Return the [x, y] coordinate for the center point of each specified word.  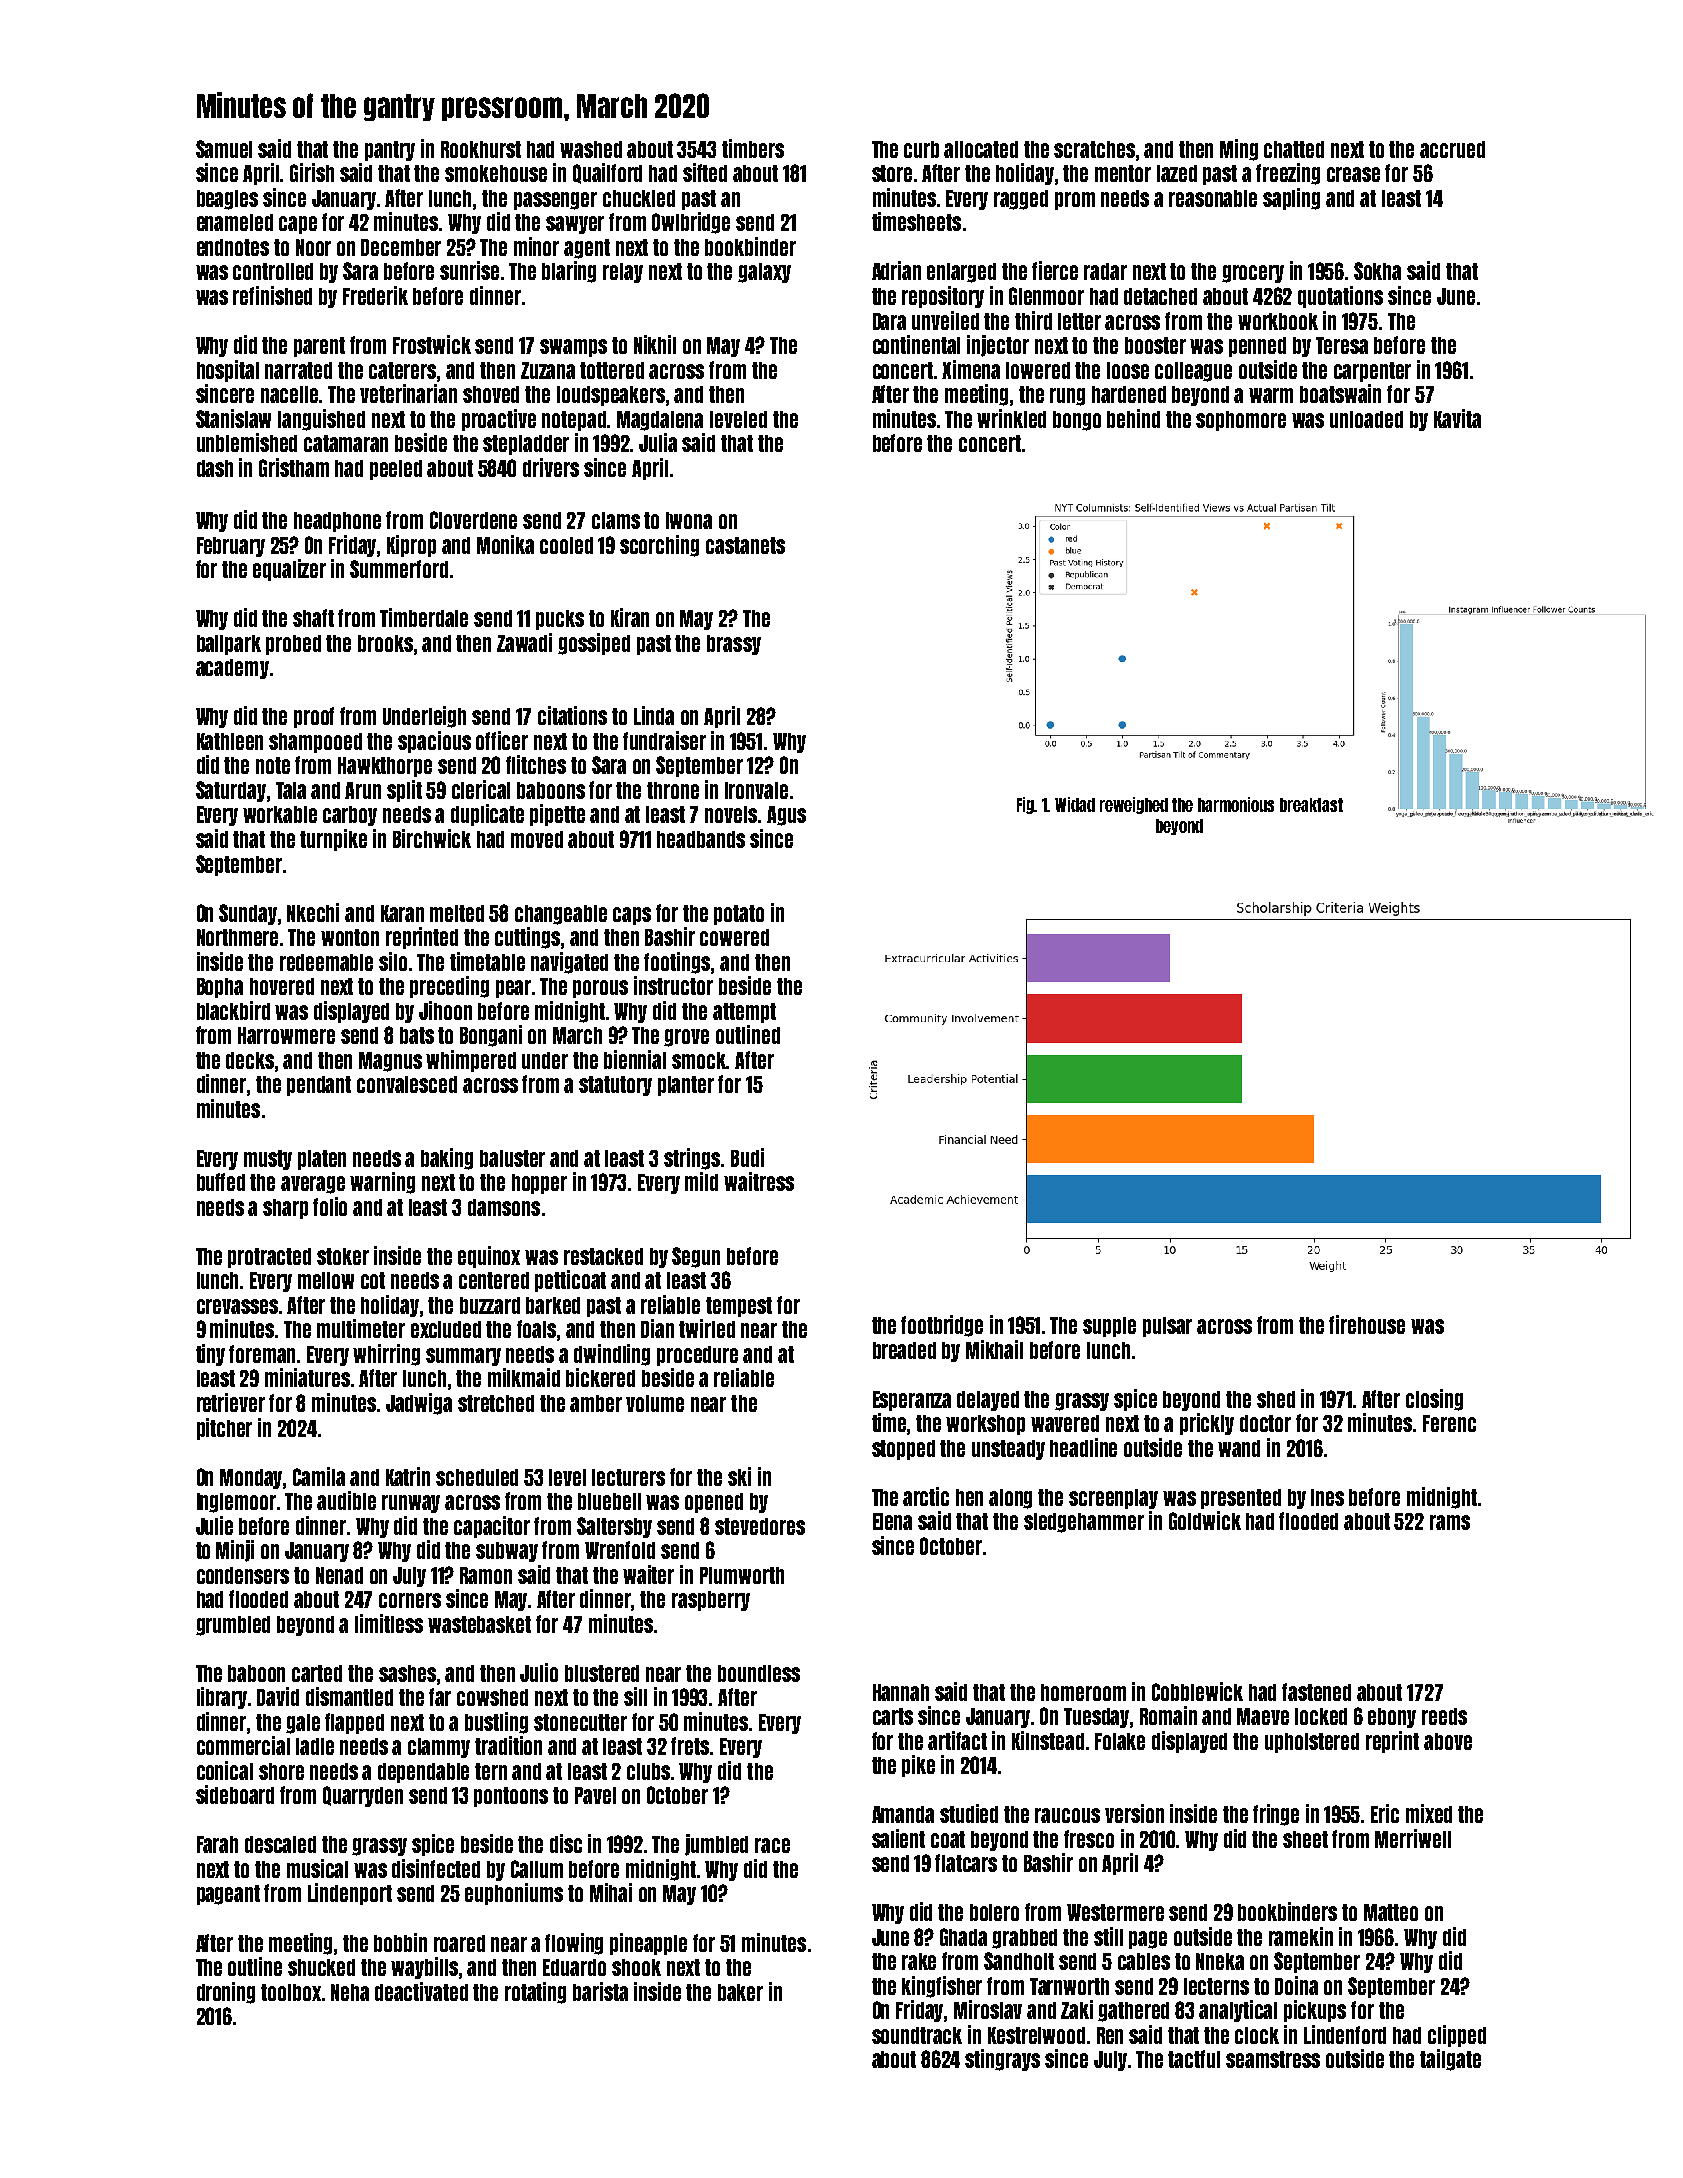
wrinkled [1011, 418]
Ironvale [756, 790]
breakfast [1311, 805]
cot [373, 1280]
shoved [491, 394]
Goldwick [1205, 1520]
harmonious [1236, 804]
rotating [535, 1993]
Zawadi [524, 642]
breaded [904, 1350]
